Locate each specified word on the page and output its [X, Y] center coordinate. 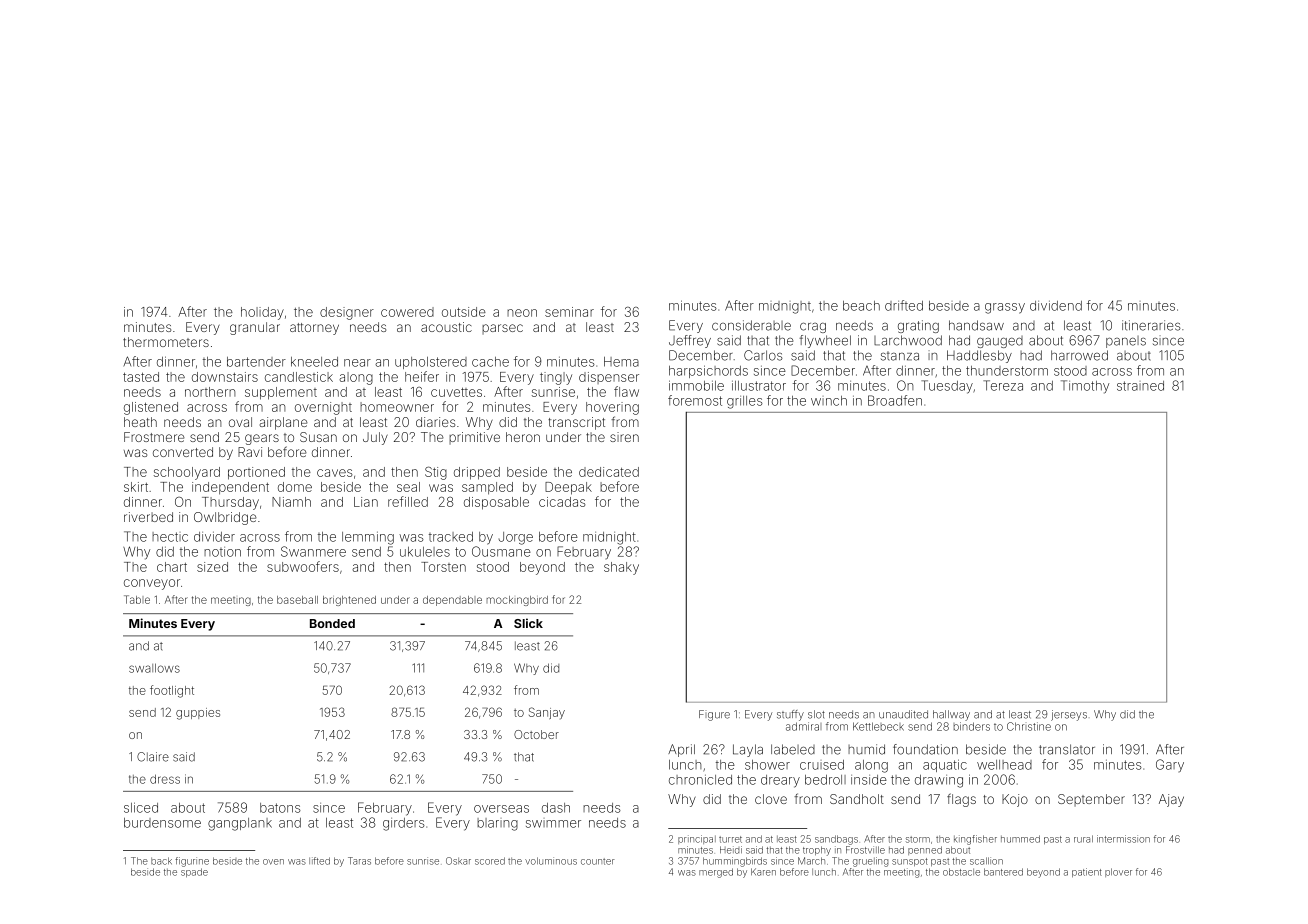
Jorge [516, 538]
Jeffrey [690, 341]
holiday [262, 313]
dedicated [609, 472]
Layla [748, 750]
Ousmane [501, 551]
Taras [359, 861]
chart [172, 567]
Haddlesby [979, 356]
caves [334, 473]
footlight [172, 691]
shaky [621, 568]
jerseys [1069, 715]
